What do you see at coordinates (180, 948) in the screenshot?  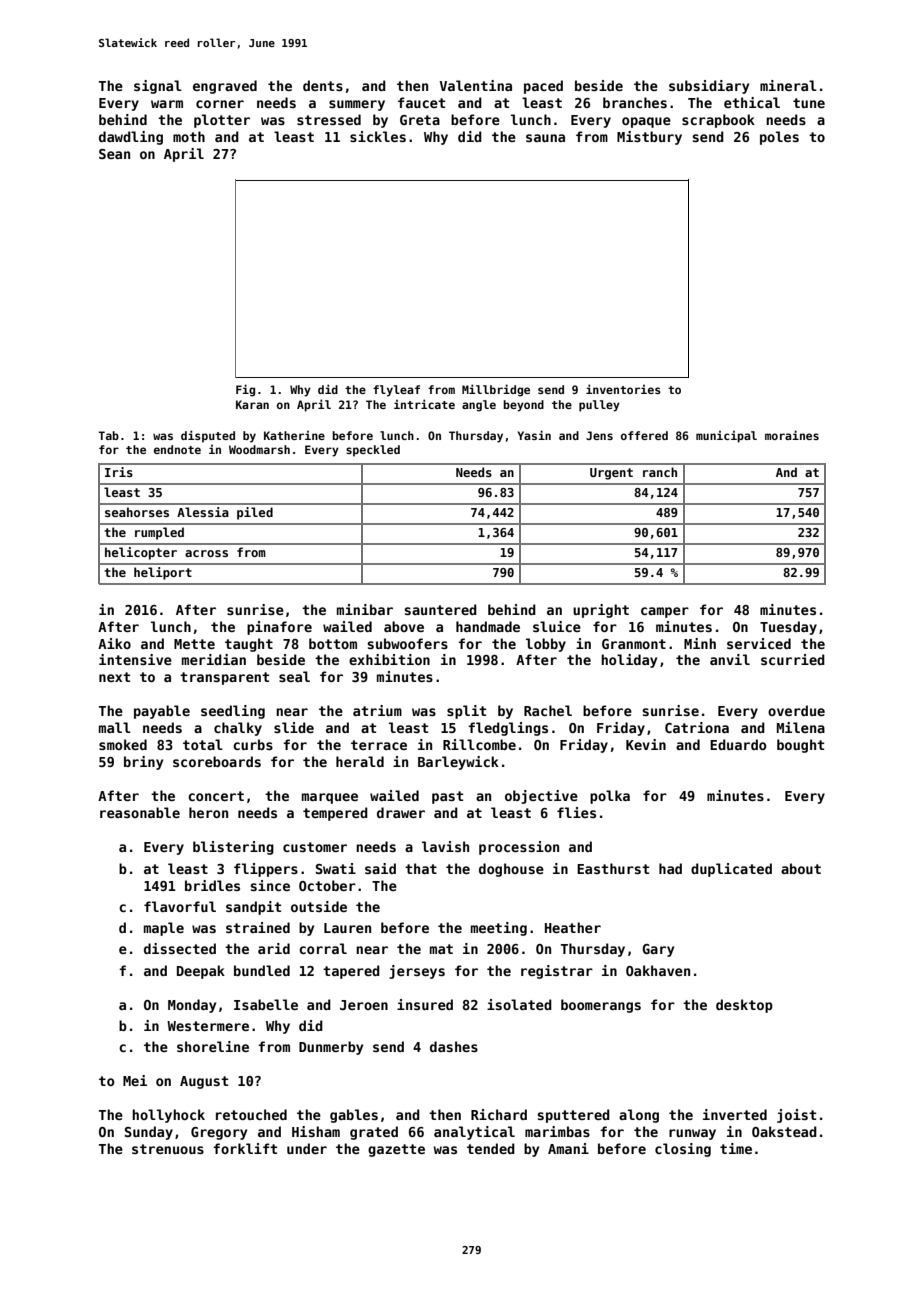 I see `dissected` at bounding box center [180, 948].
